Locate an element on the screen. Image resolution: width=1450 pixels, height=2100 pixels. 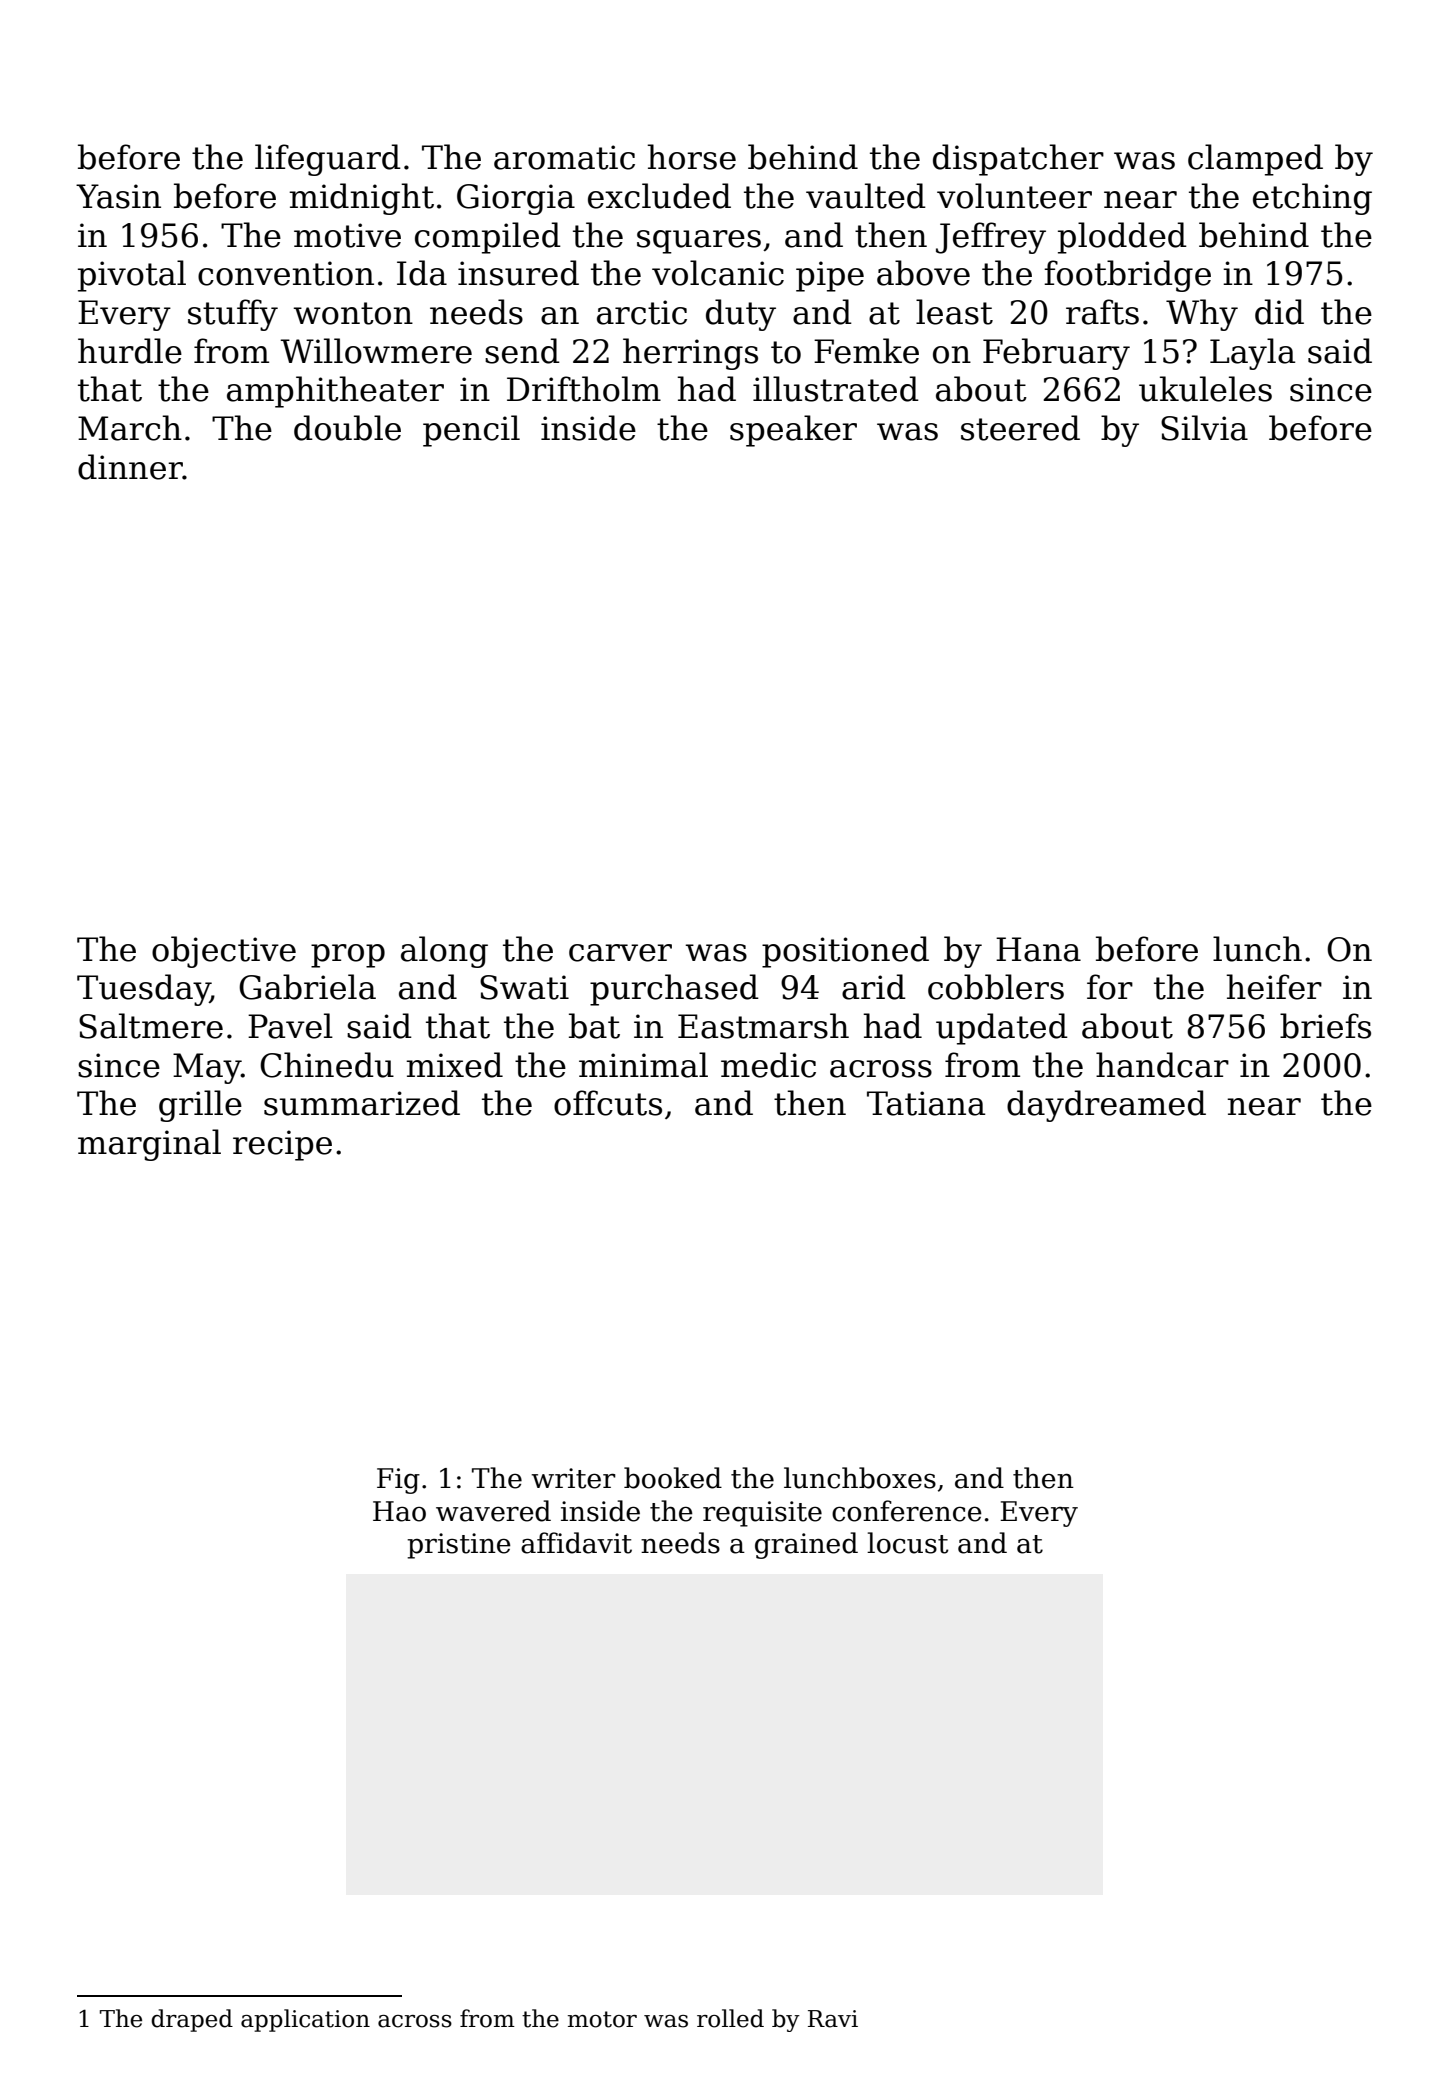
Fig is located at coordinates (398, 1481).
